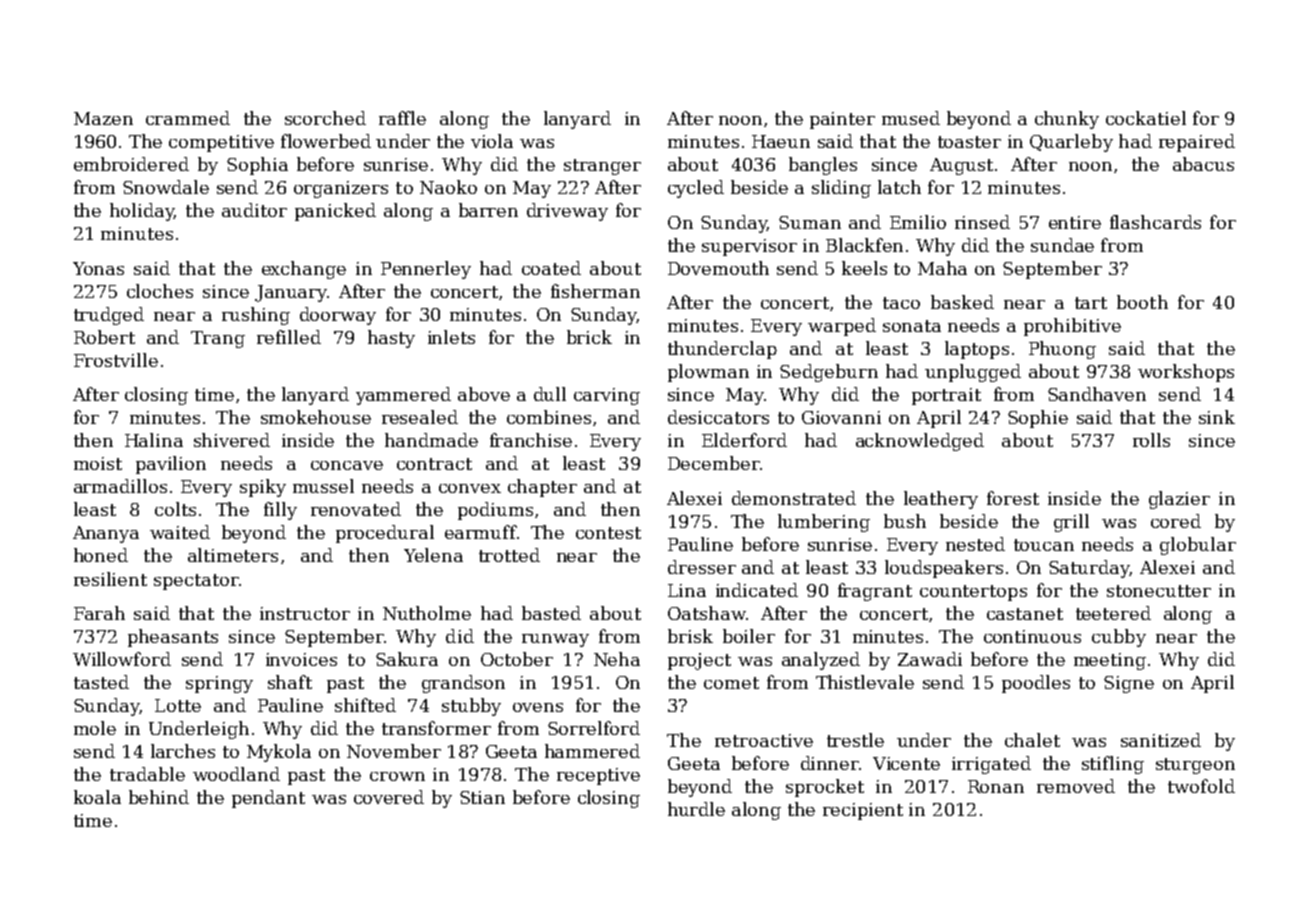  What do you see at coordinates (1217, 417) in the image?
I see `sink` at bounding box center [1217, 417].
